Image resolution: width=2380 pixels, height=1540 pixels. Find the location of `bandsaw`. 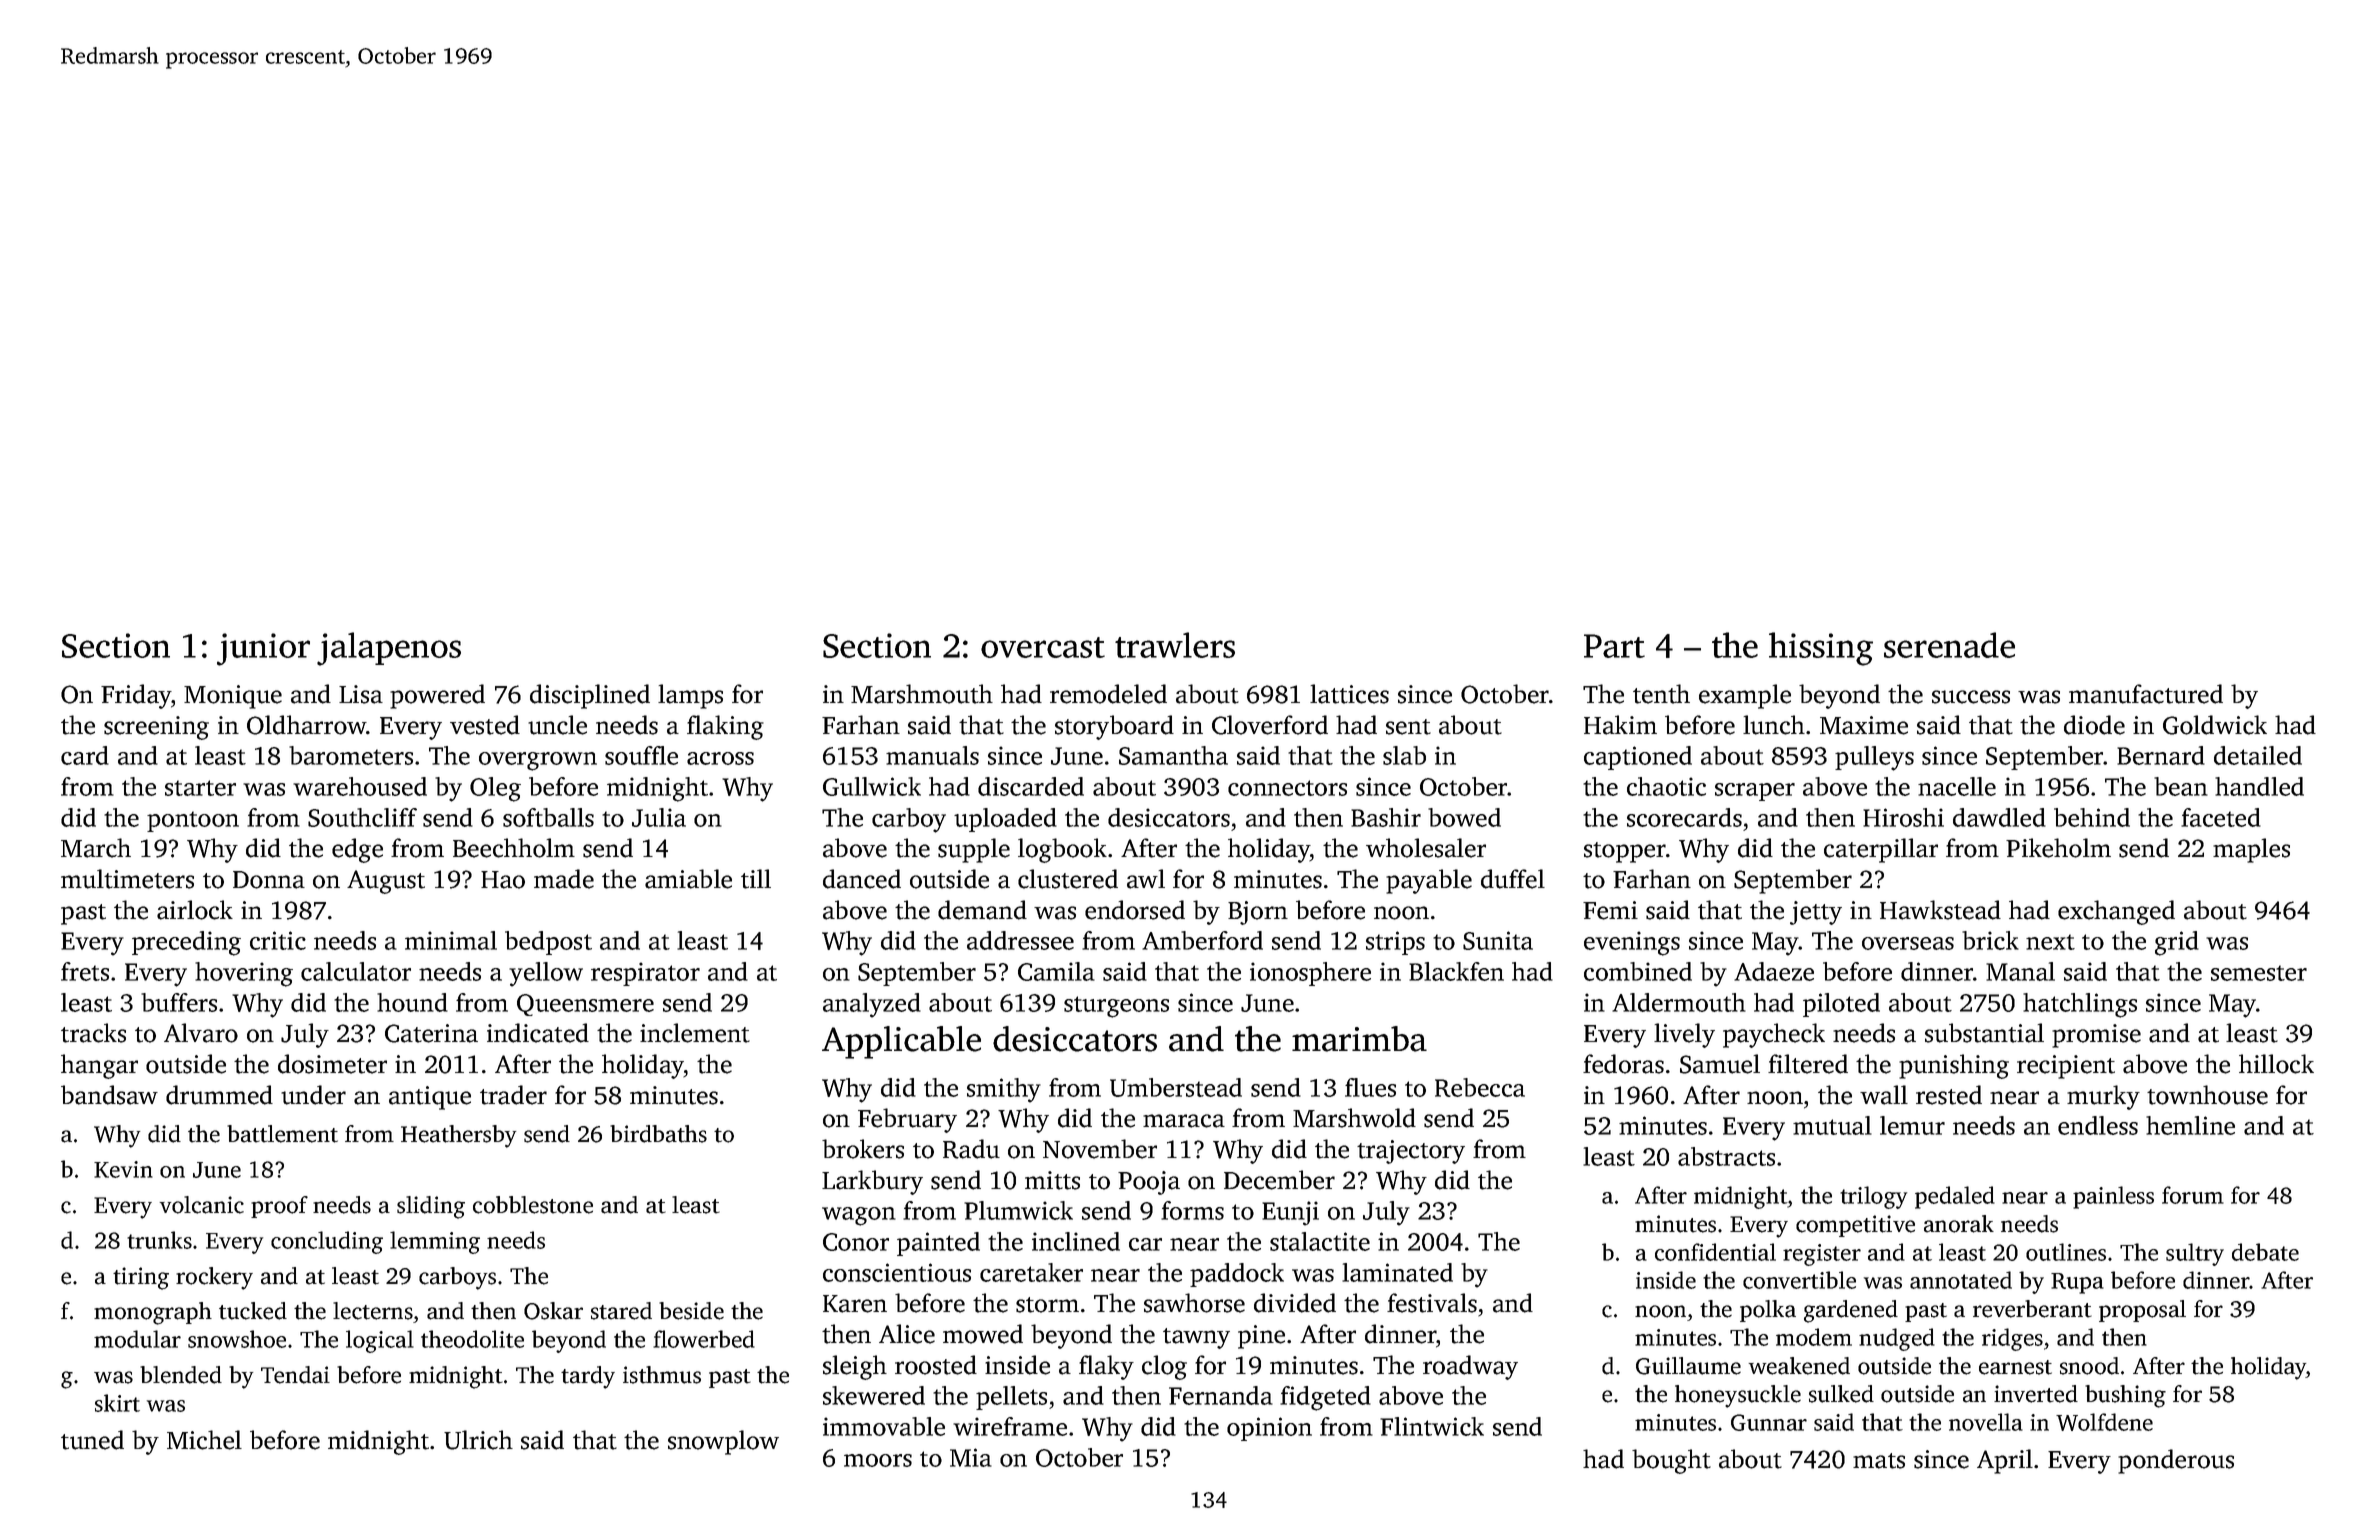

bandsaw is located at coordinates (109, 1095).
